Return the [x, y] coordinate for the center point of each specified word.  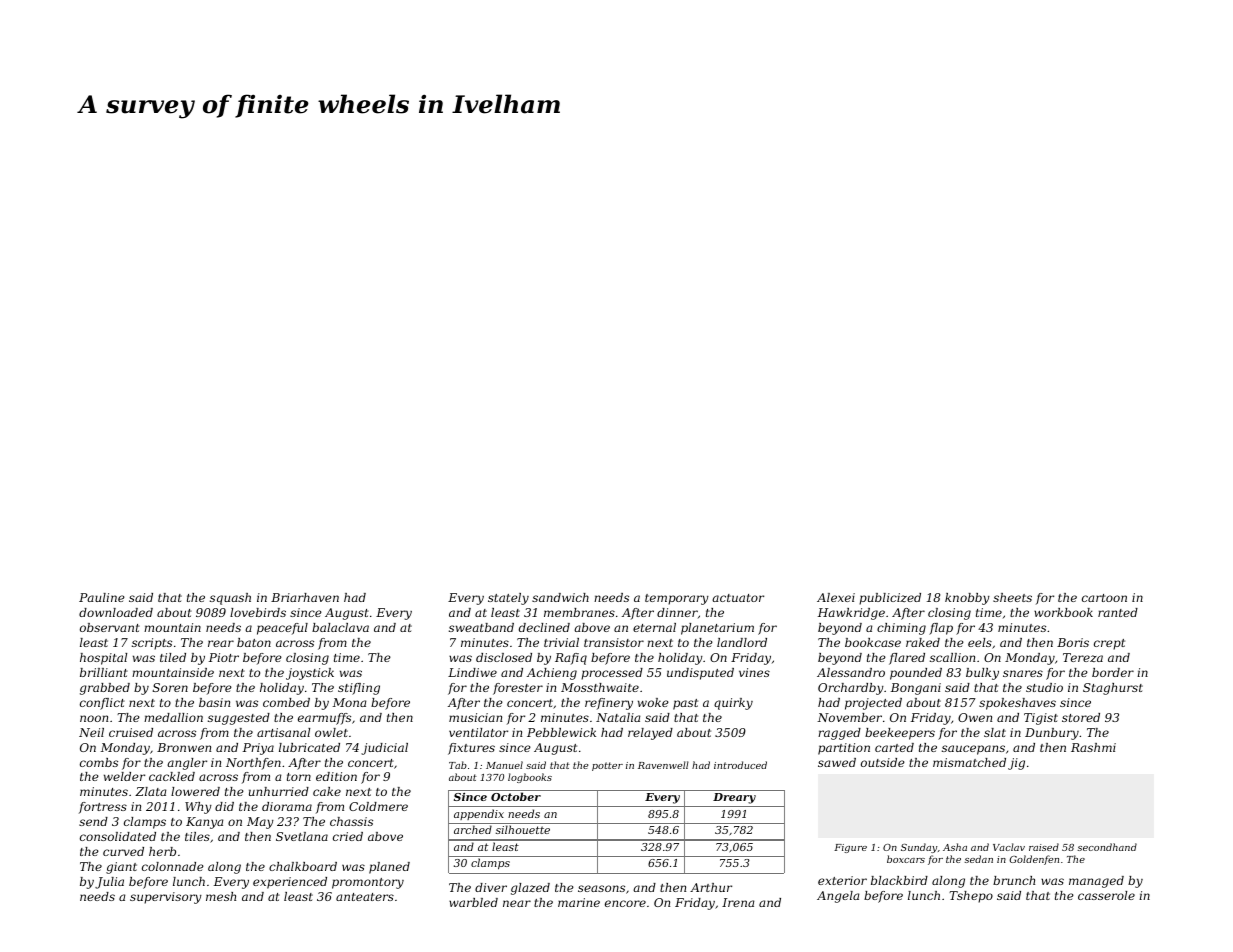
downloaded [116, 612]
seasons [601, 888]
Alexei [836, 597]
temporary [677, 599]
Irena [738, 902]
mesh [221, 896]
